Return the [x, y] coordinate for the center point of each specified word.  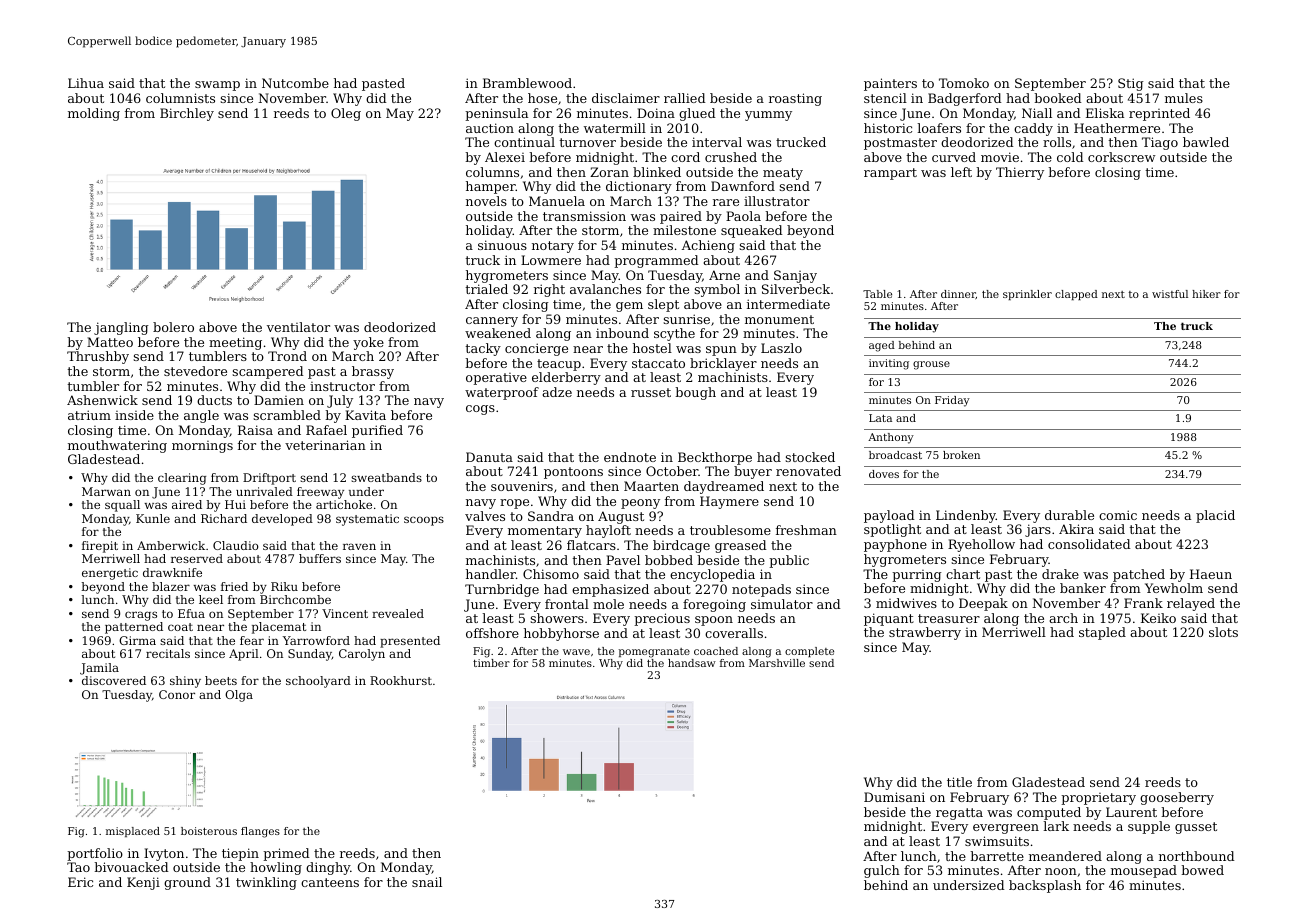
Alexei [505, 157]
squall [122, 506]
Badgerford [965, 99]
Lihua [86, 83]
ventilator [298, 327]
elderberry [566, 378]
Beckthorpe [715, 458]
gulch [882, 871]
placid [1215, 516]
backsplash [1045, 886]
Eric [80, 882]
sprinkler [1027, 295]
